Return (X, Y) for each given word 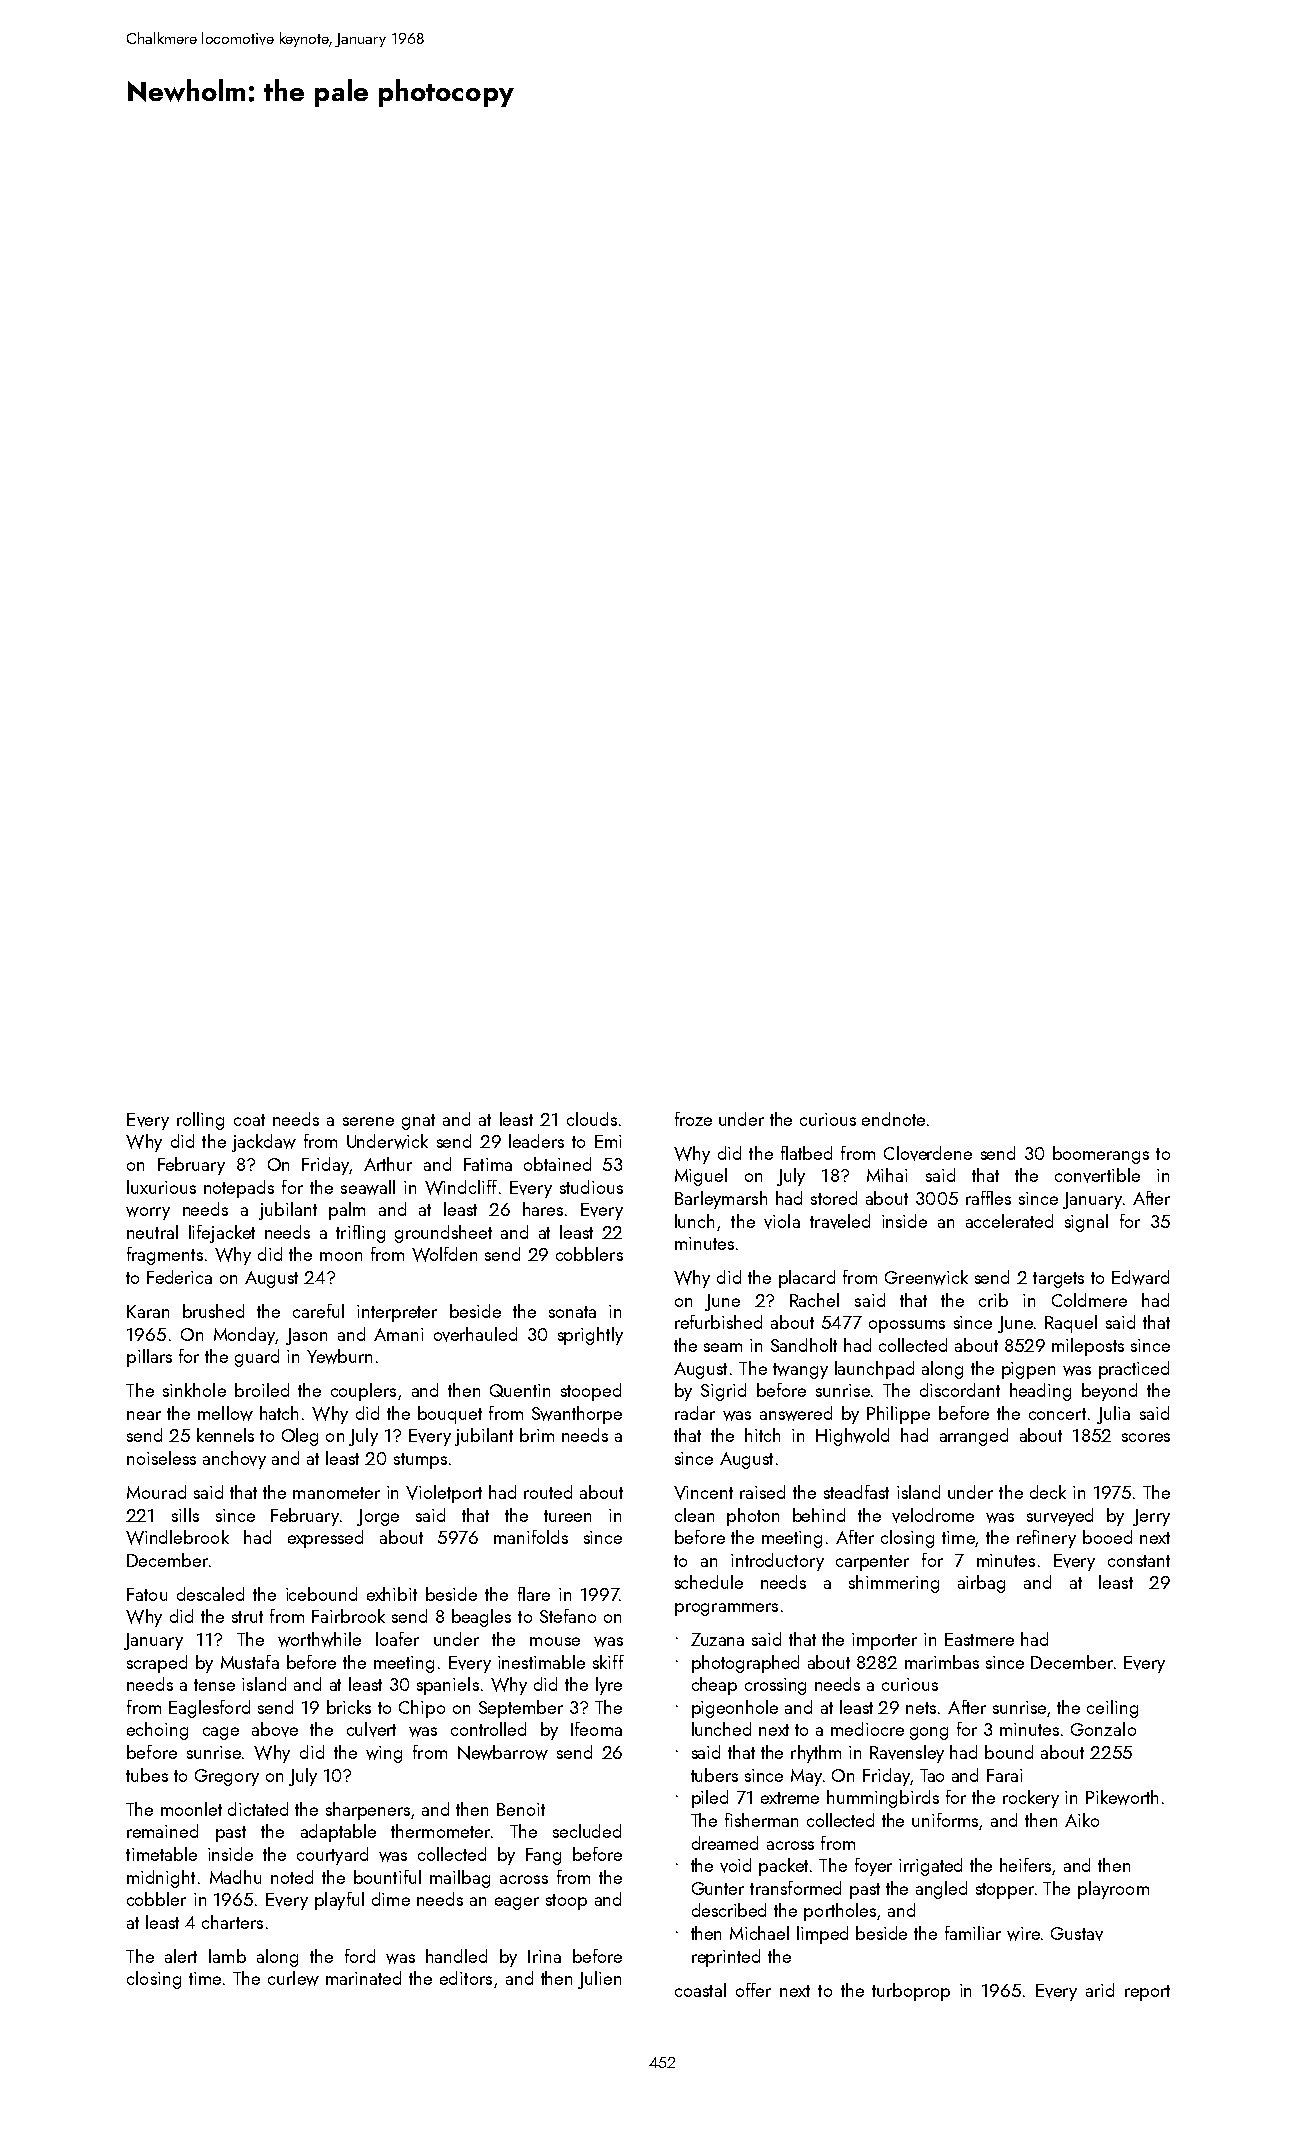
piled (710, 1799)
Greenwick (926, 1277)
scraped (157, 1664)
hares (543, 1209)
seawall (368, 1187)
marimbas (942, 1662)
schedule (709, 1582)
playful (339, 1901)
